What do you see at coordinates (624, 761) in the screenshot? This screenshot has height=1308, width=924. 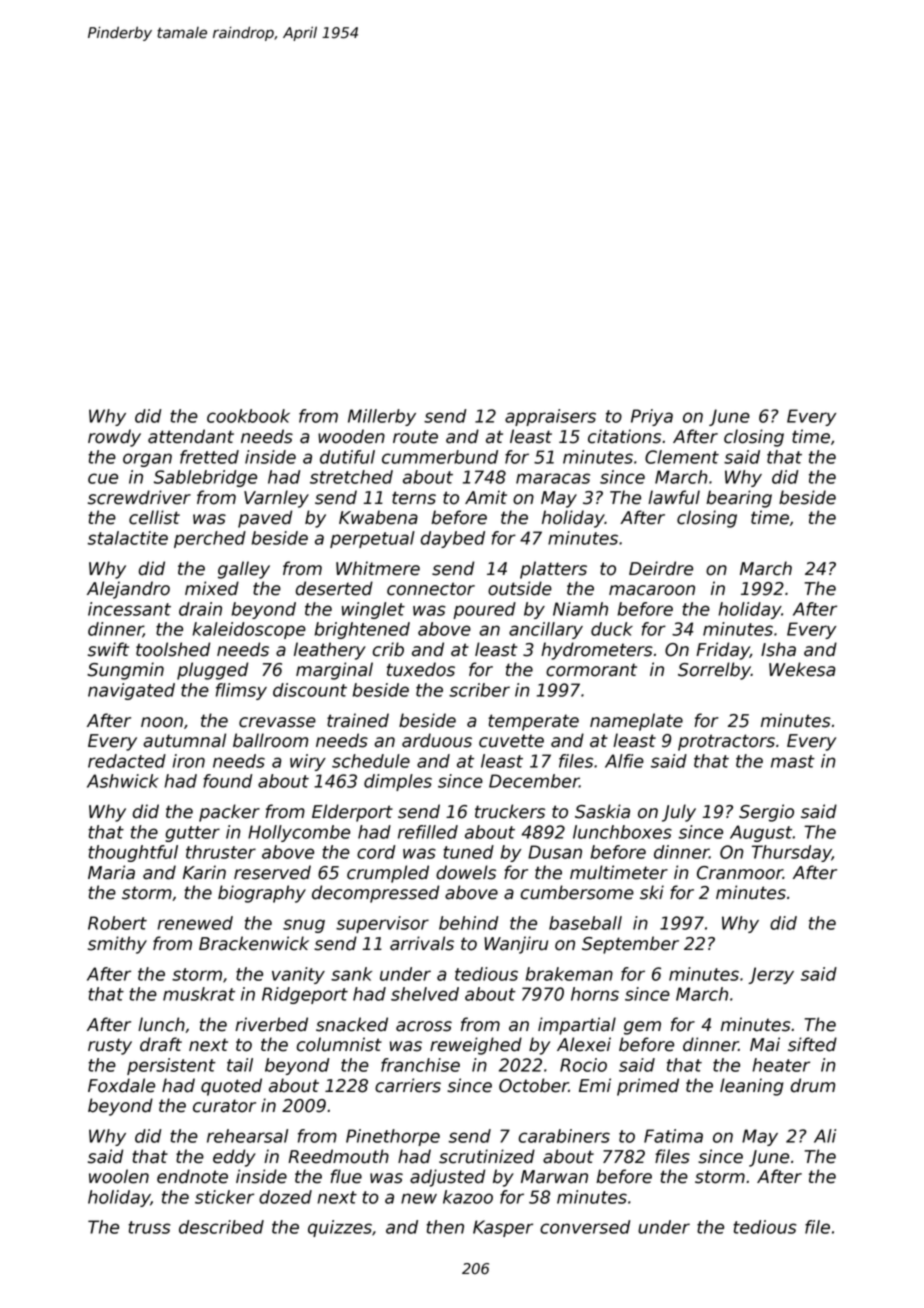 I see `Alfie` at bounding box center [624, 761].
